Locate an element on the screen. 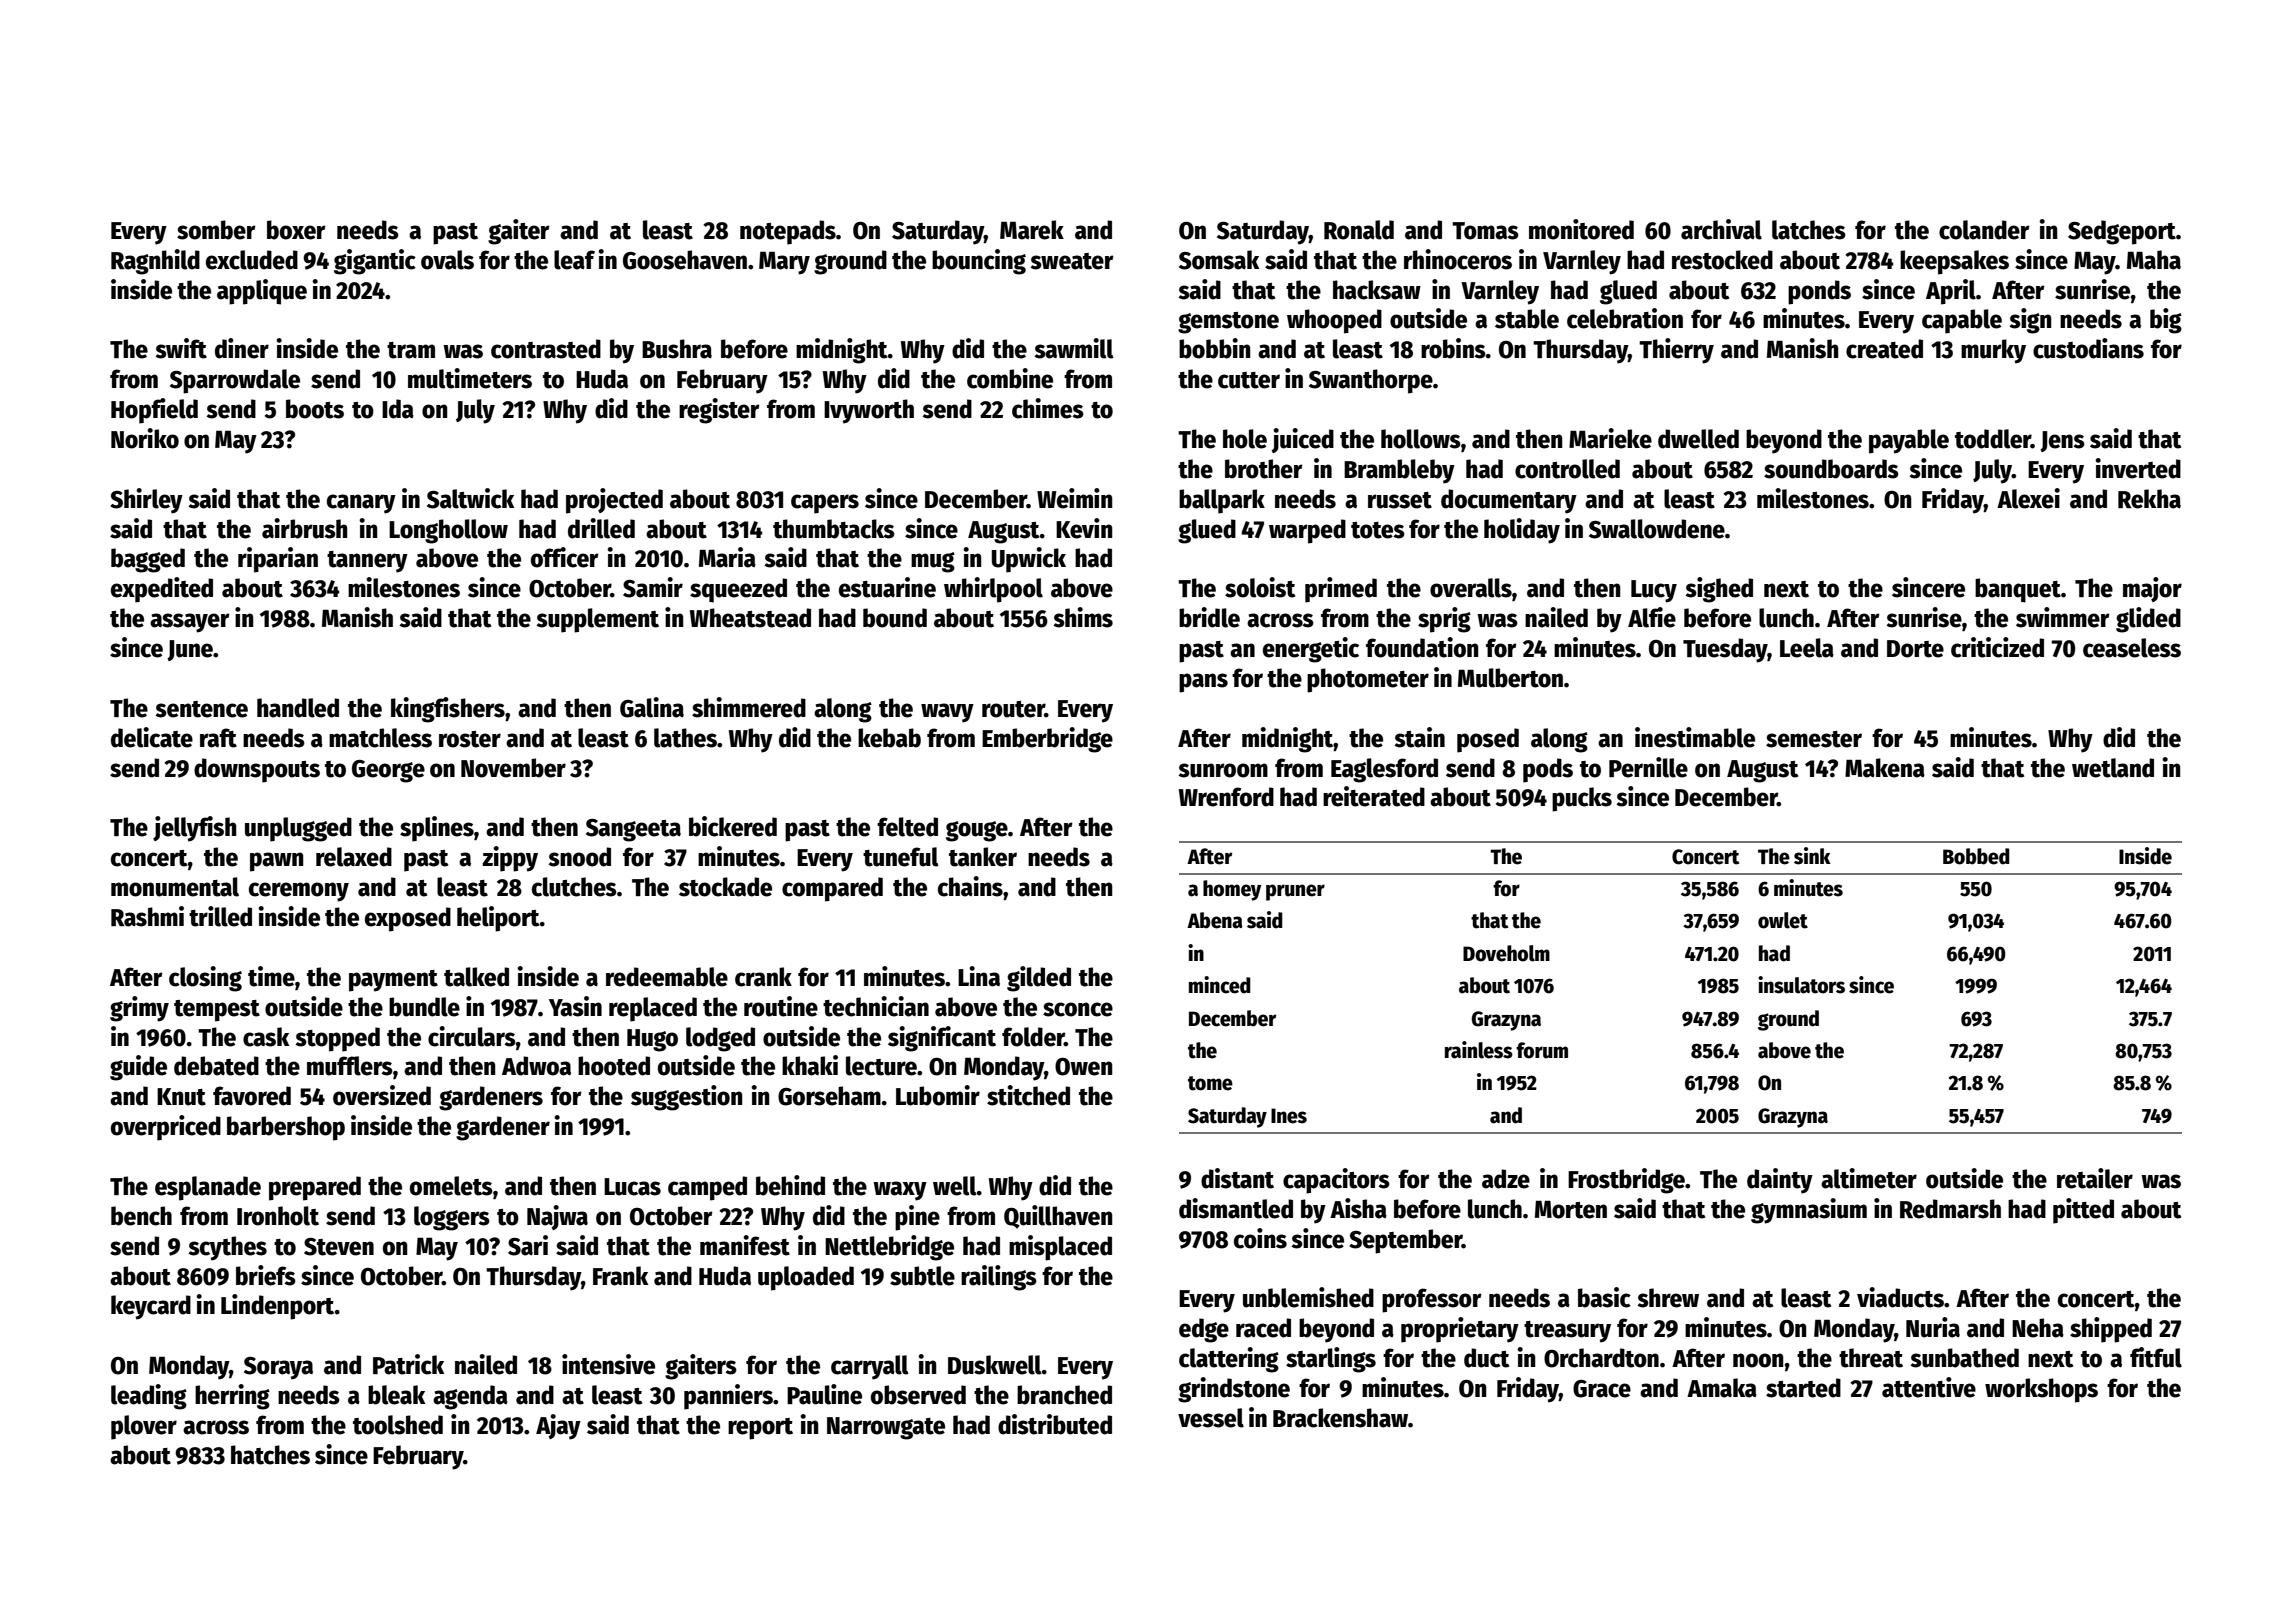 The height and width of the screenshot is (1620, 2292). big is located at coordinates (2166, 321).
